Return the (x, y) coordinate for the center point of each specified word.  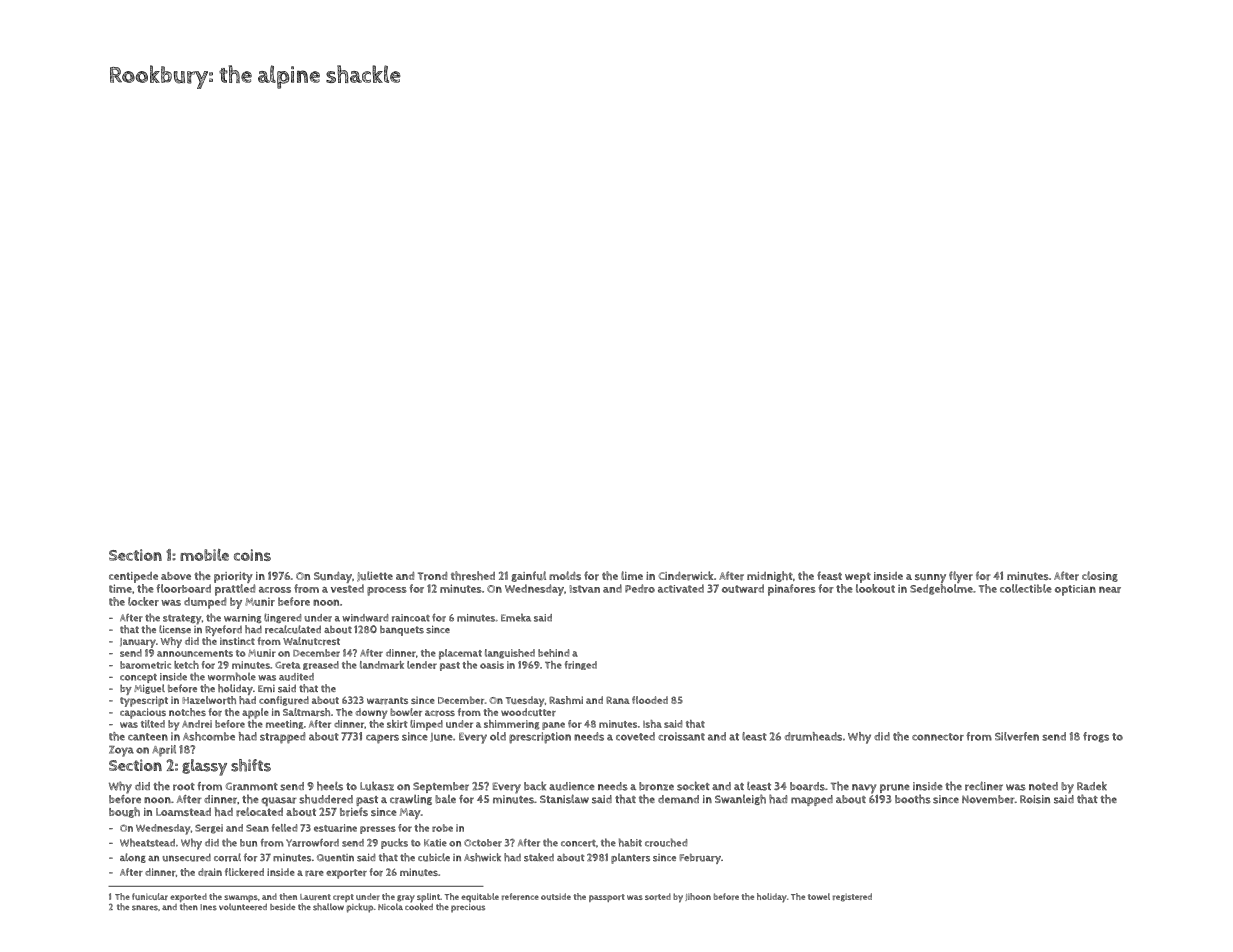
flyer (961, 577)
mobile (204, 555)
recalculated (293, 629)
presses (378, 830)
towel (819, 896)
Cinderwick (686, 576)
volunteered (243, 907)
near (1110, 590)
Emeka (516, 618)
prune (895, 788)
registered (852, 897)
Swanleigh (740, 799)
